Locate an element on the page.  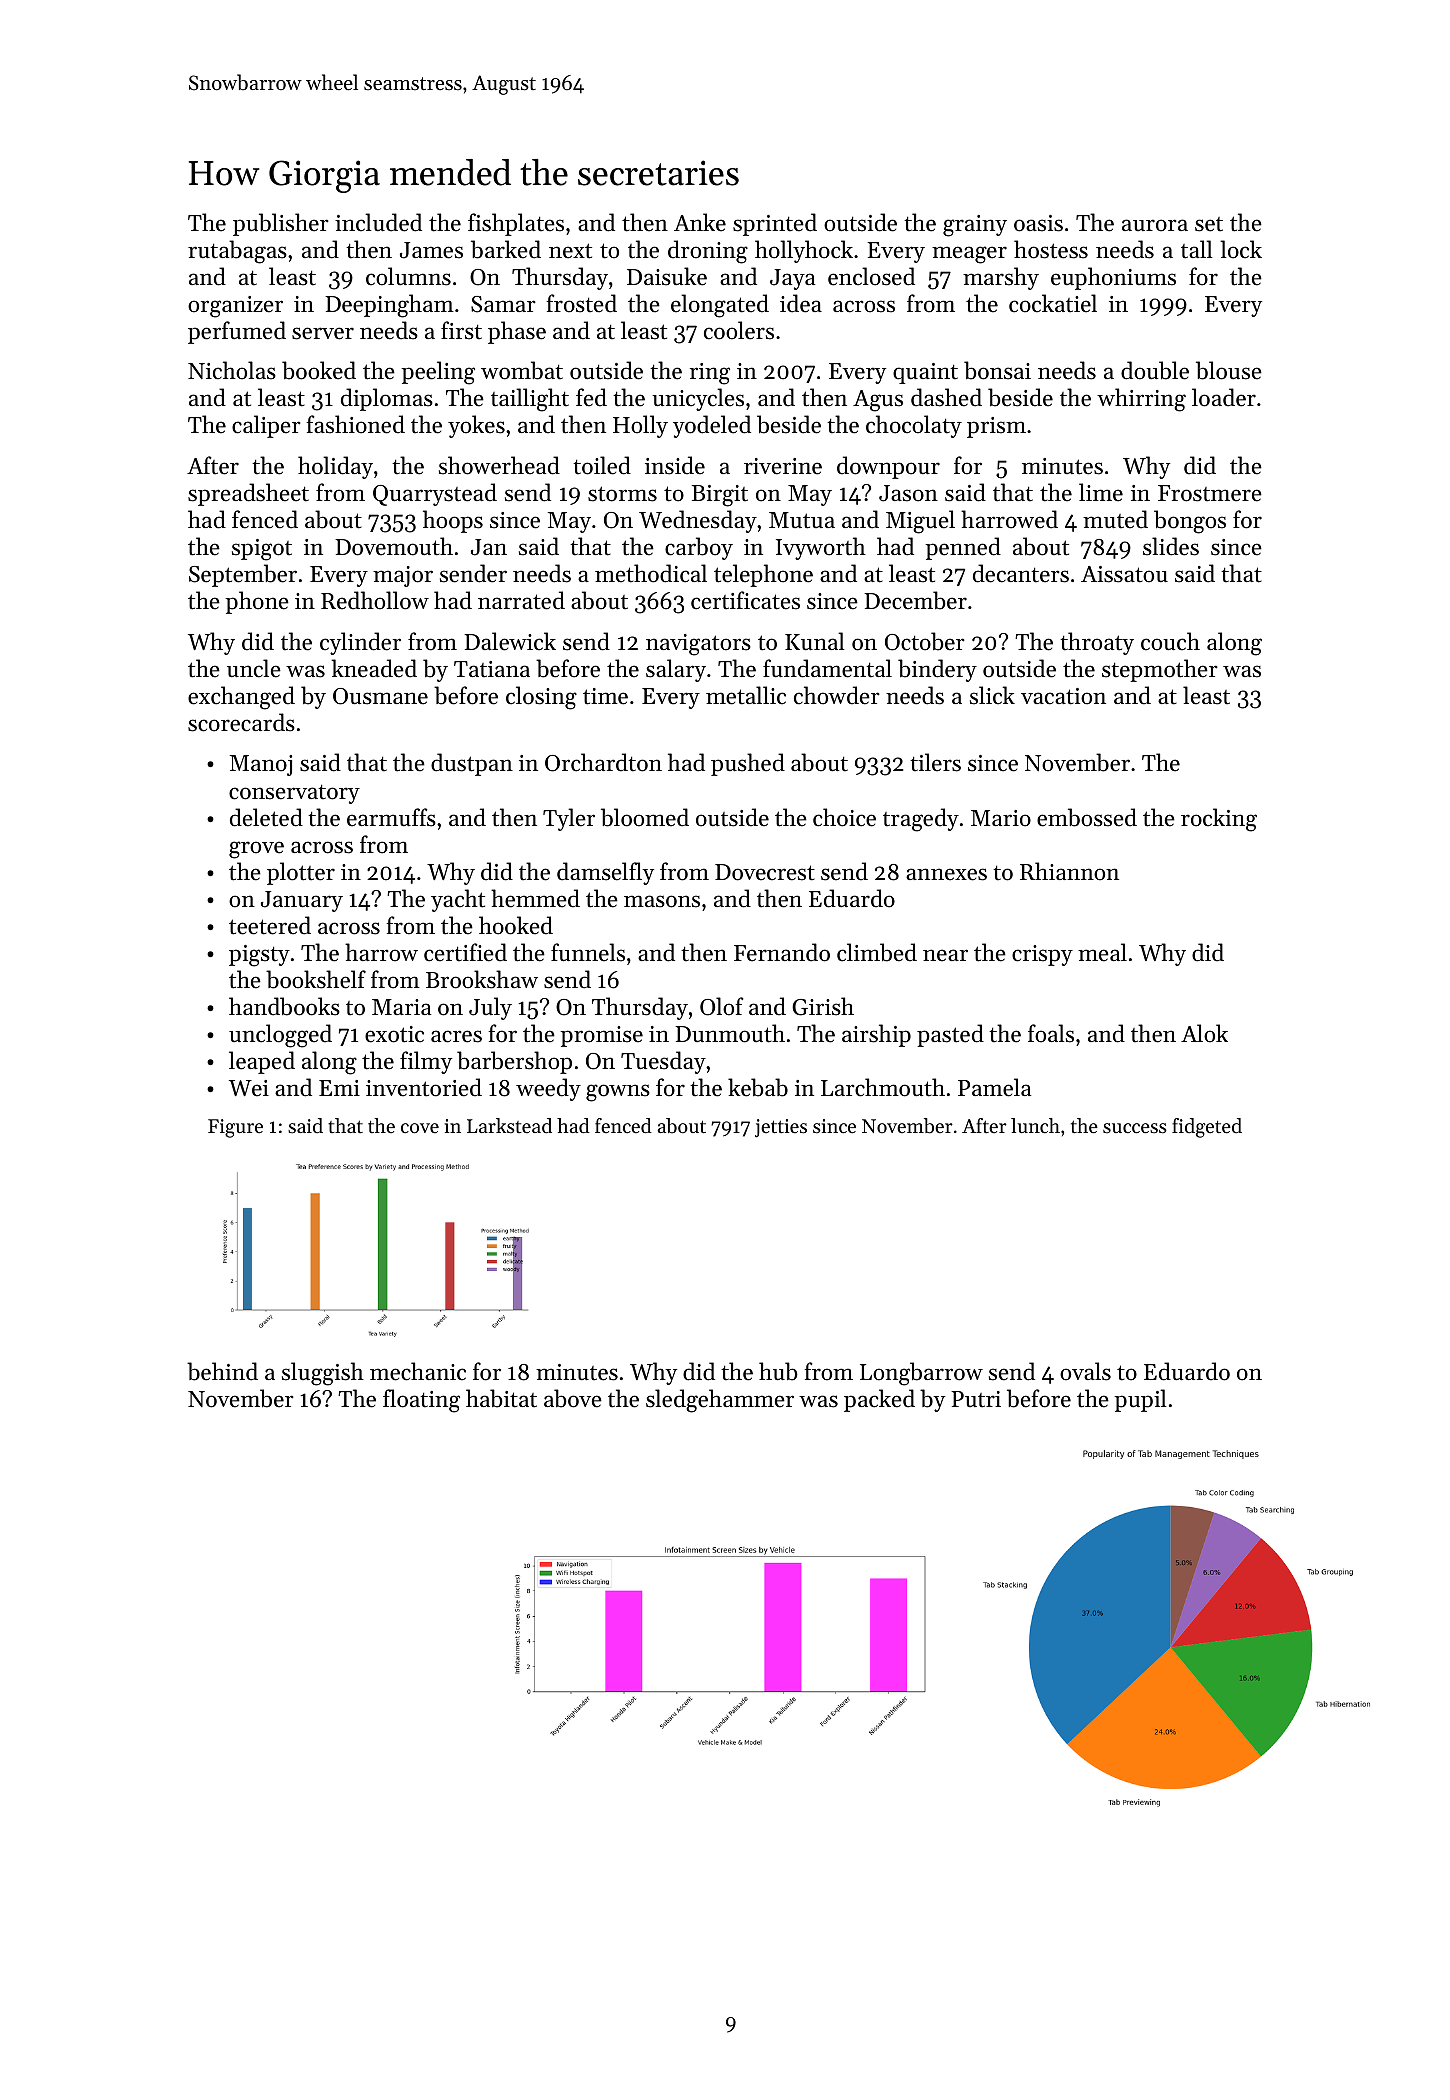
prism is located at coordinates (996, 427).
